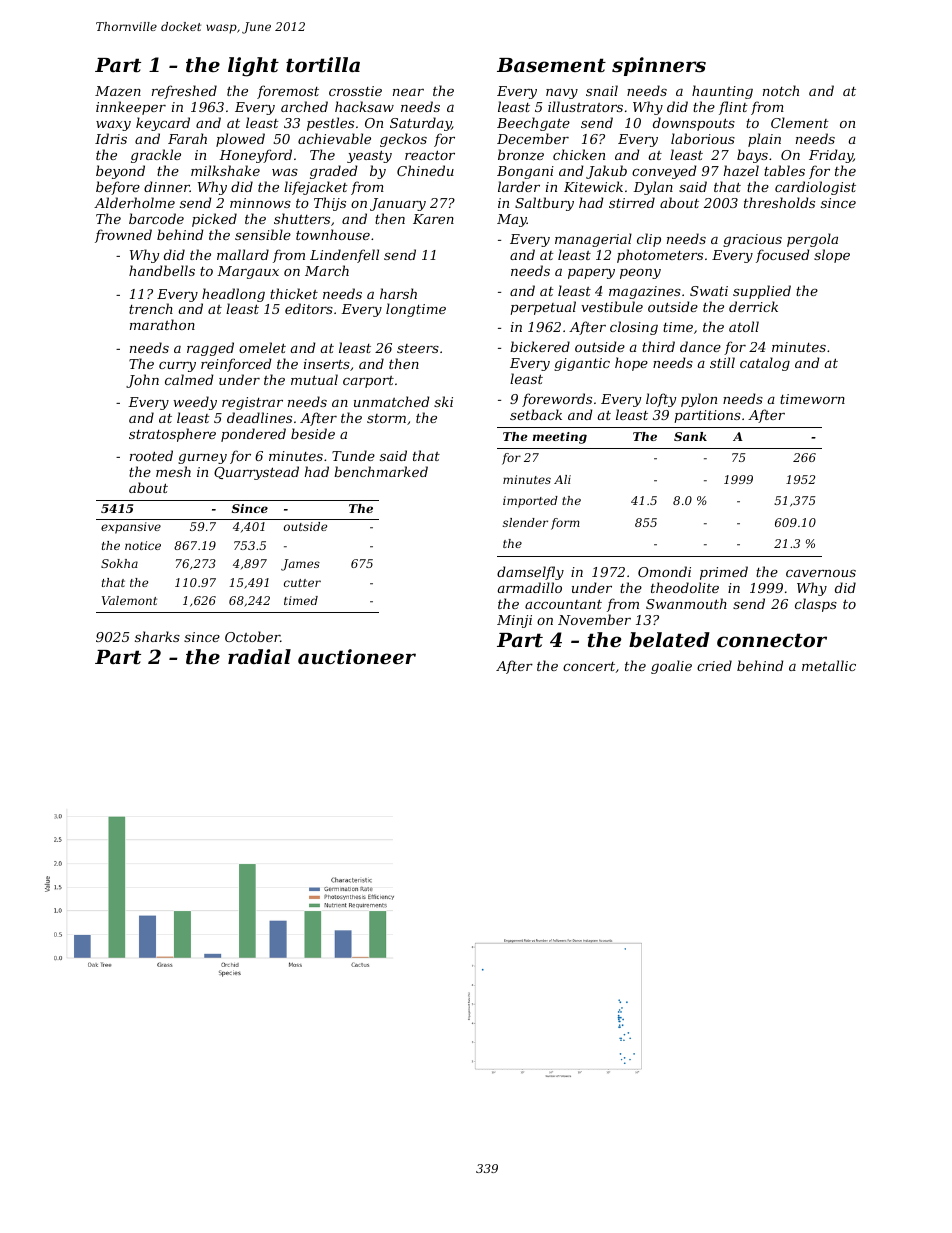 This screenshot has height=1233, width=952. Describe the element at coordinates (323, 65) in the screenshot. I see `tortilla` at that location.
